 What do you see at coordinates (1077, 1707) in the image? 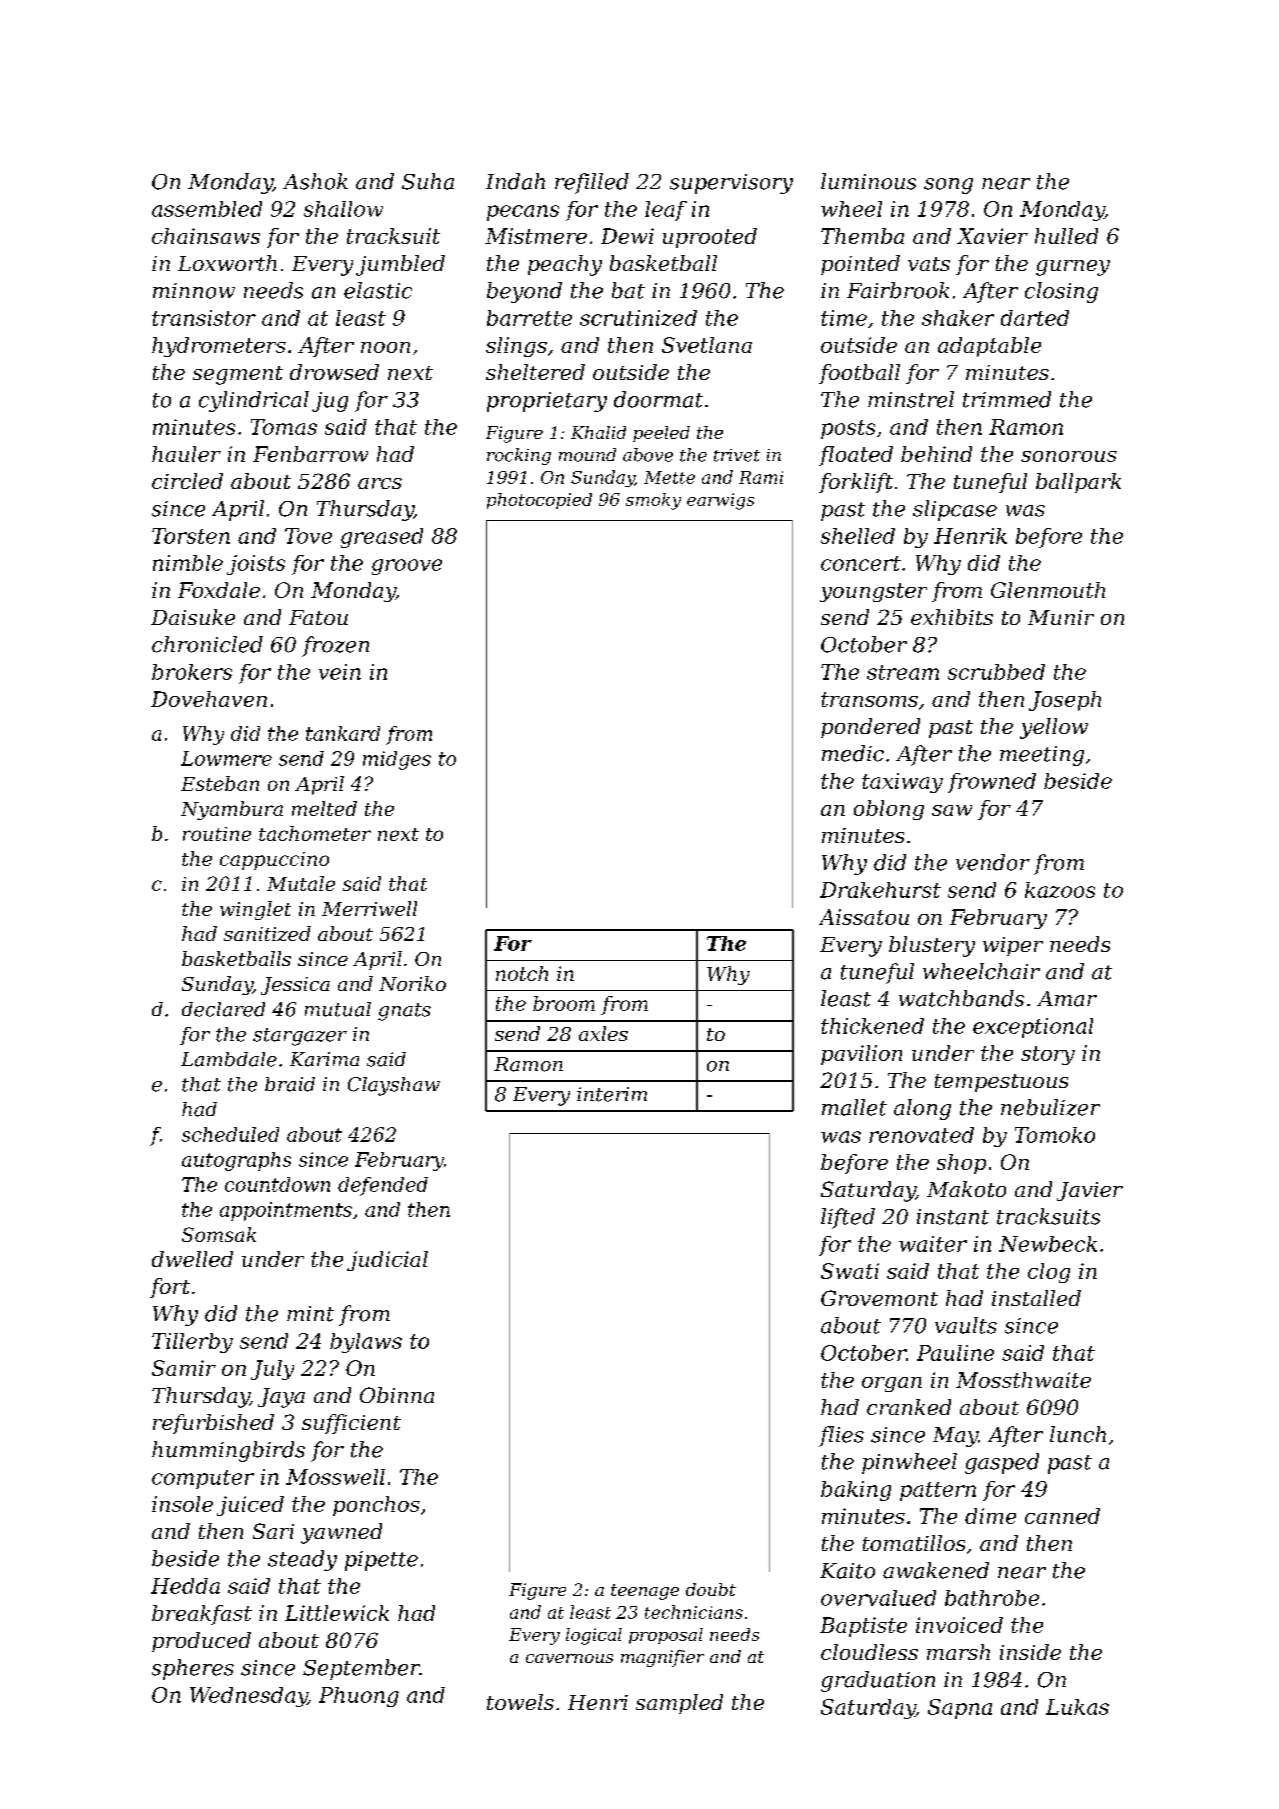
I see `Lukas` at bounding box center [1077, 1707].
